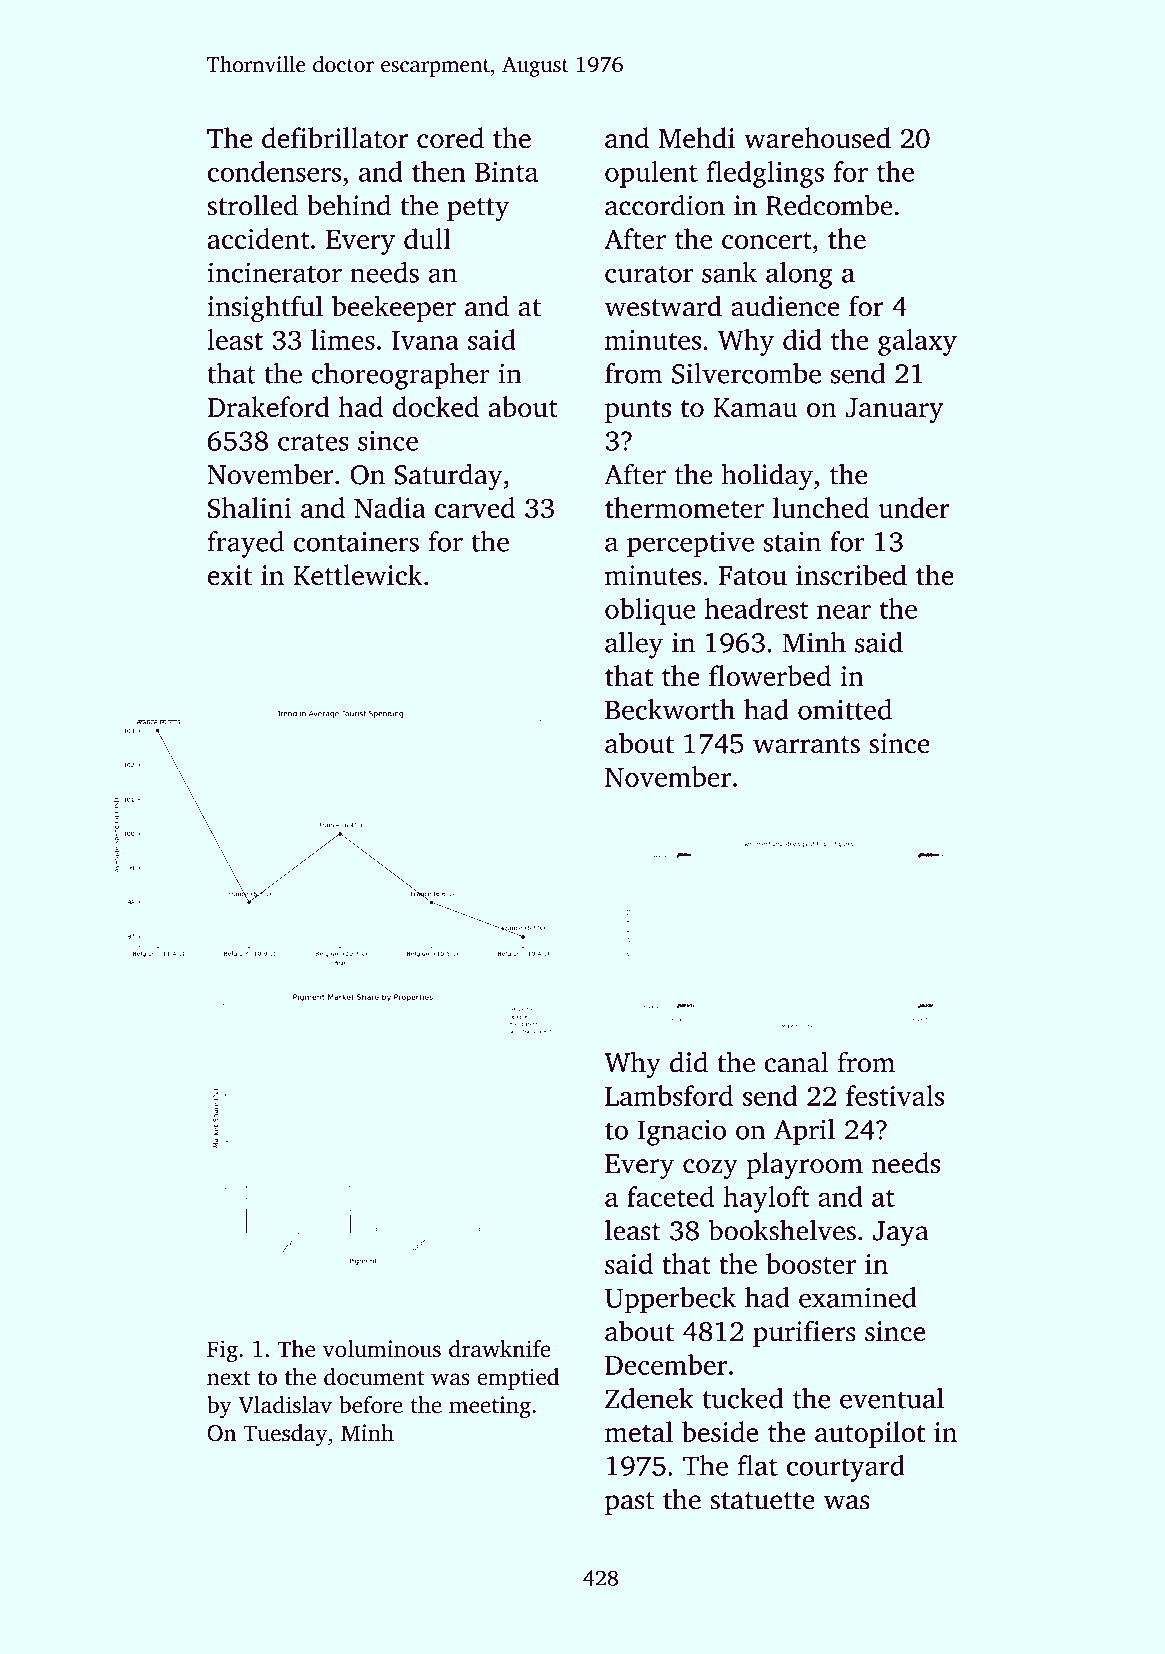 This document has height=1654, width=1165. Describe the element at coordinates (917, 342) in the document. I see `galaxy` at that location.
